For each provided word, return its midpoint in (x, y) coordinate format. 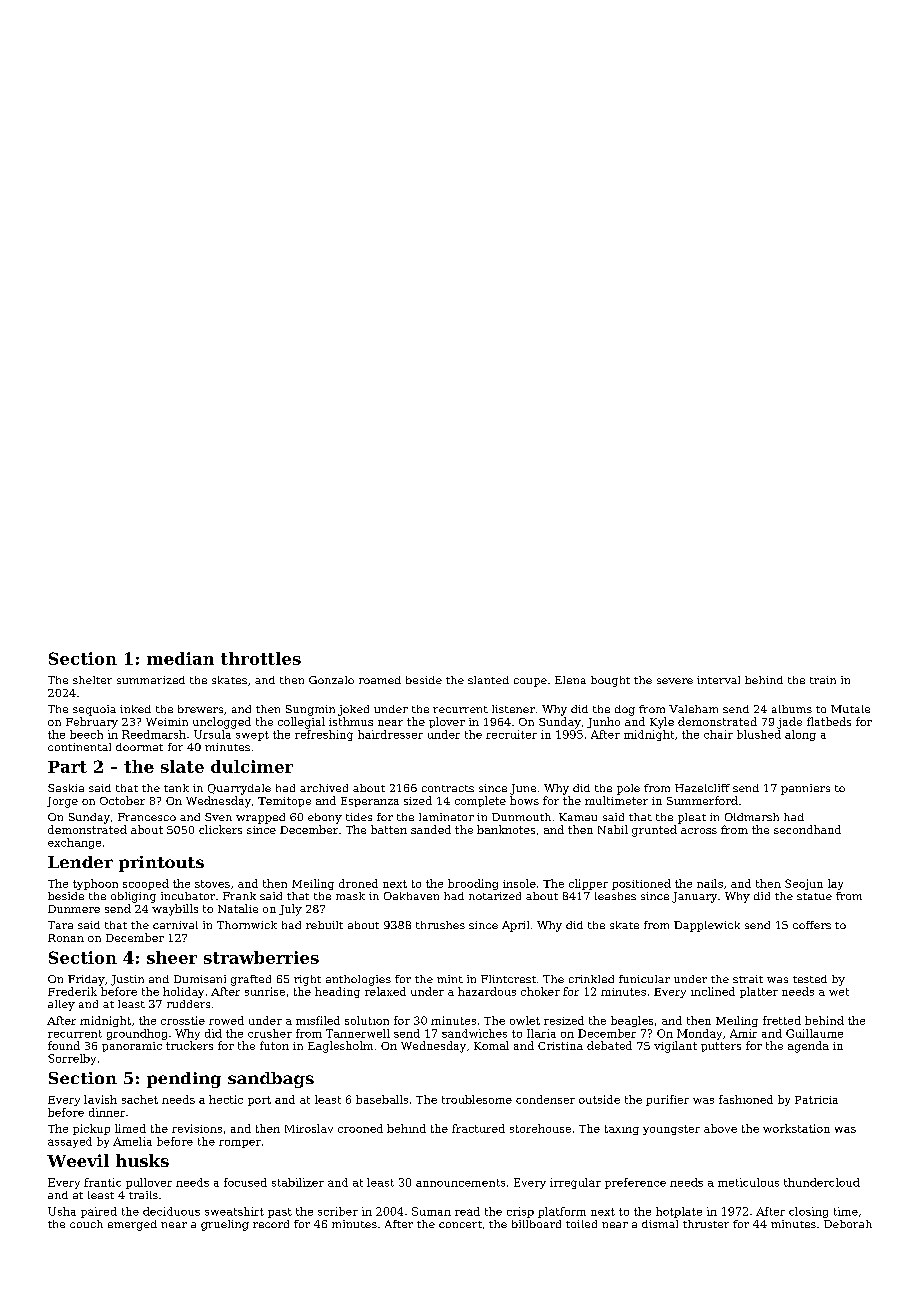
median (180, 658)
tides (359, 817)
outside (599, 1099)
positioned (641, 884)
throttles (261, 658)
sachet (140, 1099)
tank (176, 788)
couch (86, 1224)
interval (718, 680)
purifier (667, 1100)
